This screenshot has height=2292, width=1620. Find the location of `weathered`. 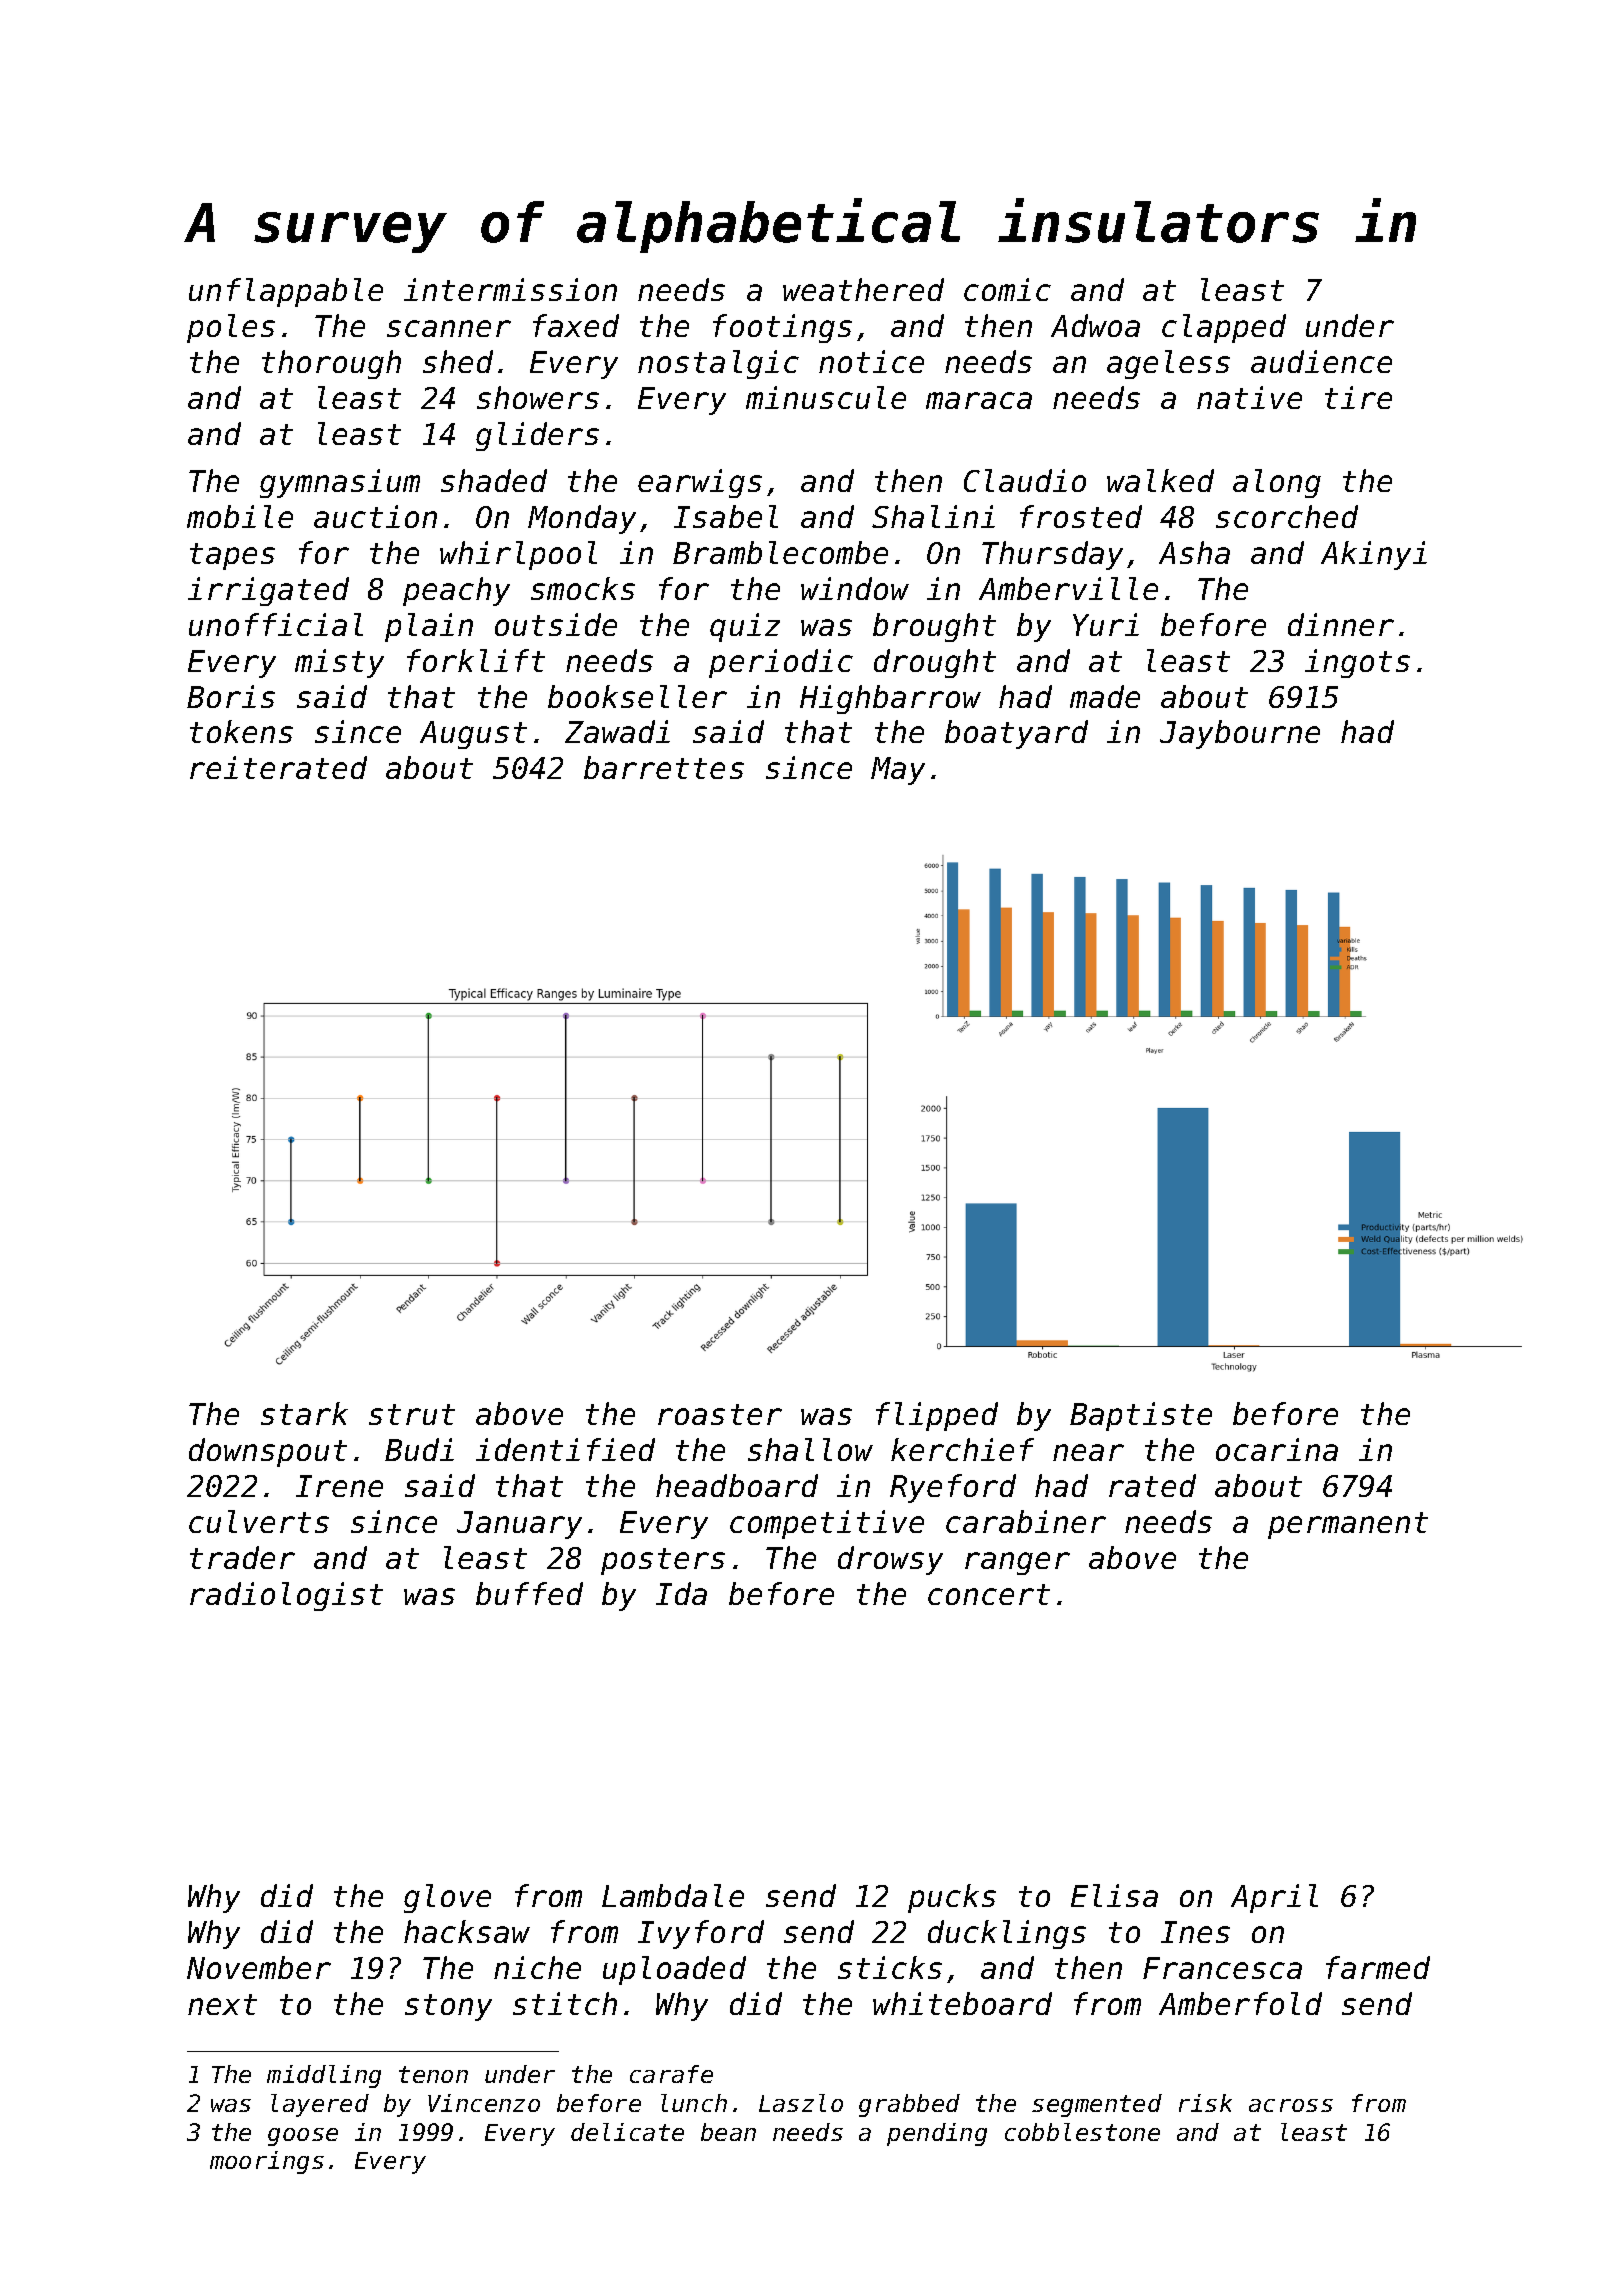

weathered is located at coordinates (863, 289).
